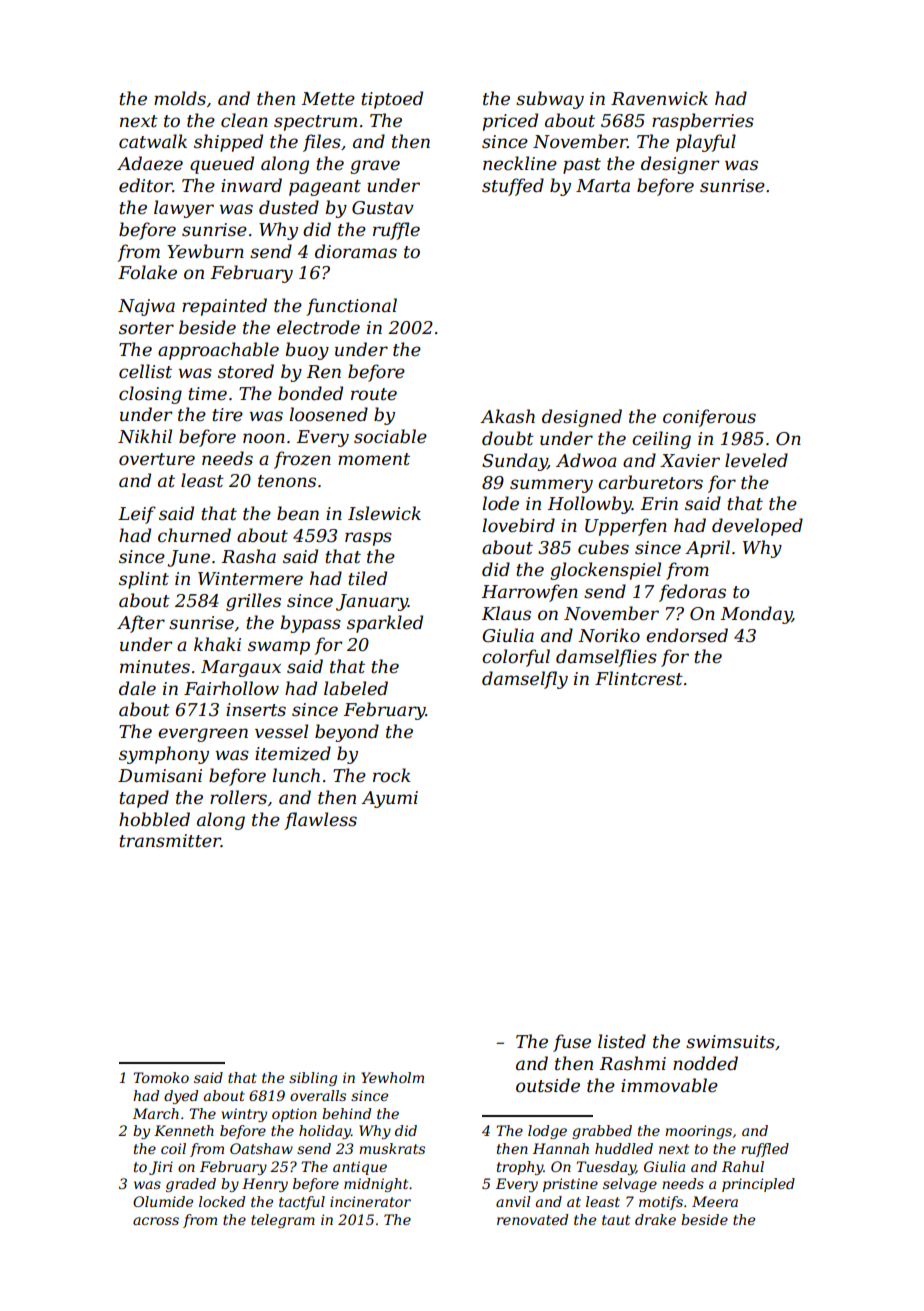 This screenshot has height=1311, width=924. Describe the element at coordinates (659, 98) in the screenshot. I see `Ravenwick` at that location.
